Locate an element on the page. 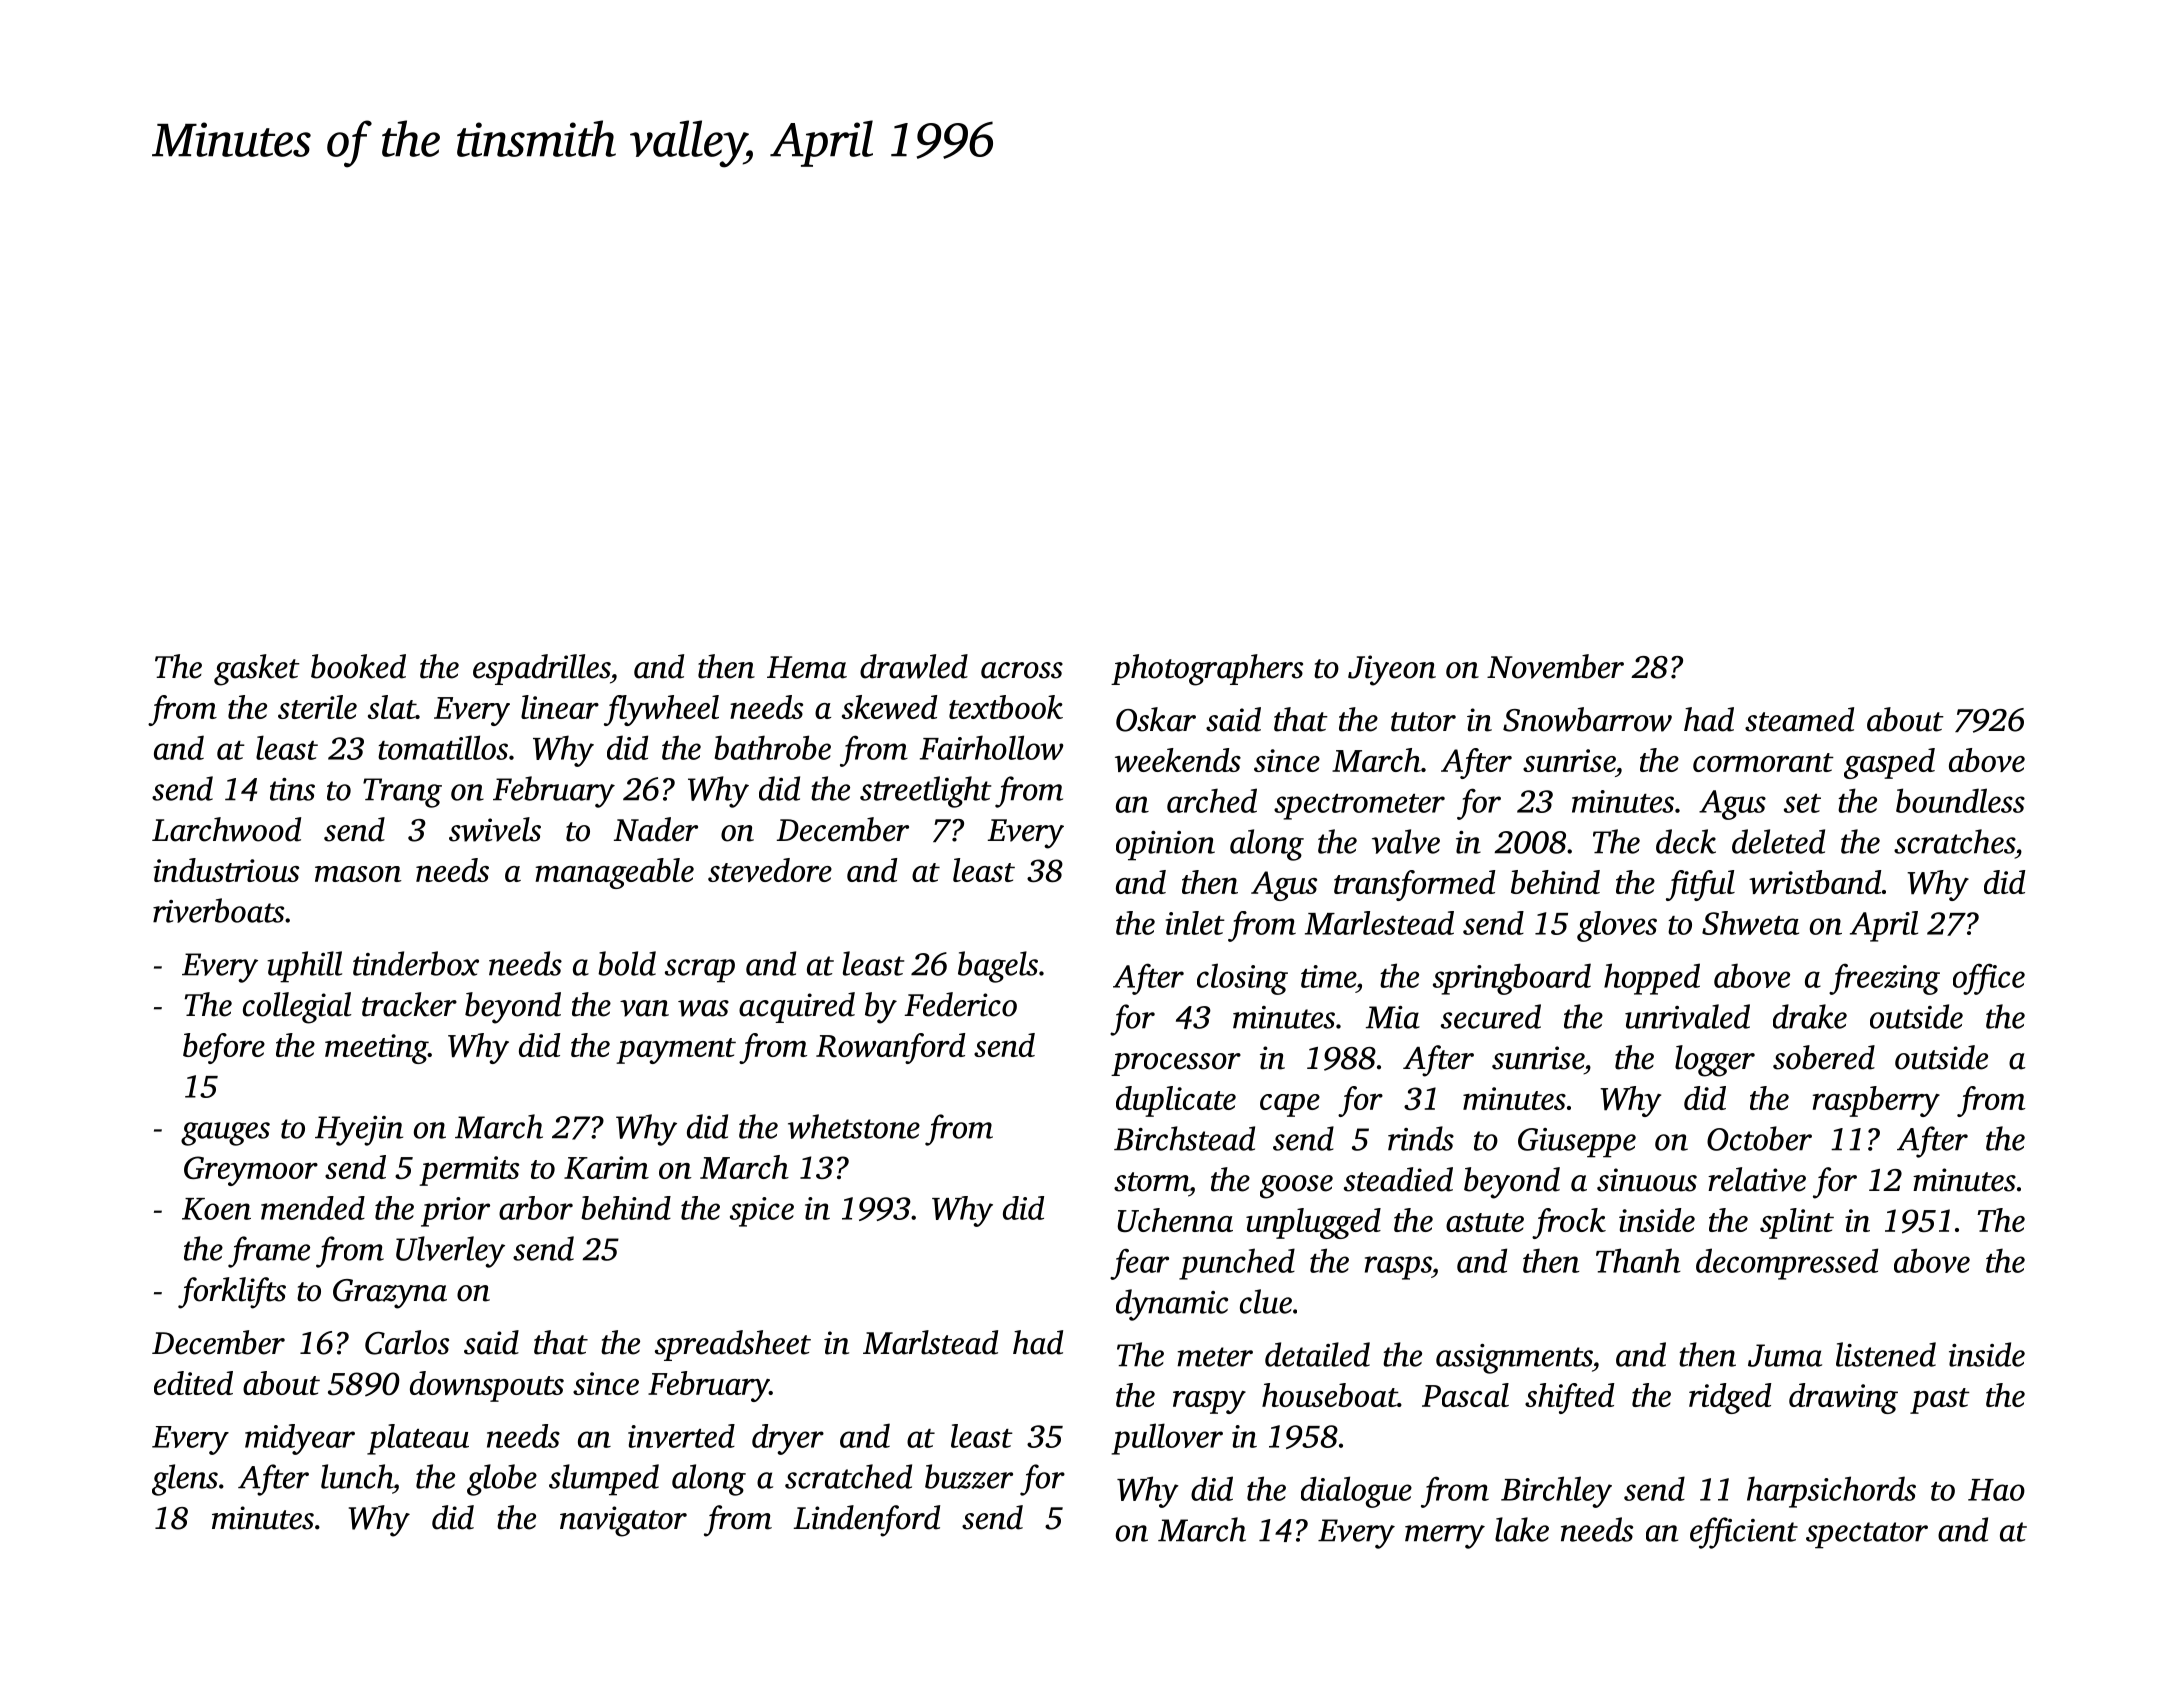 The height and width of the image is (1683, 2178). scratches is located at coordinates (1954, 841).
